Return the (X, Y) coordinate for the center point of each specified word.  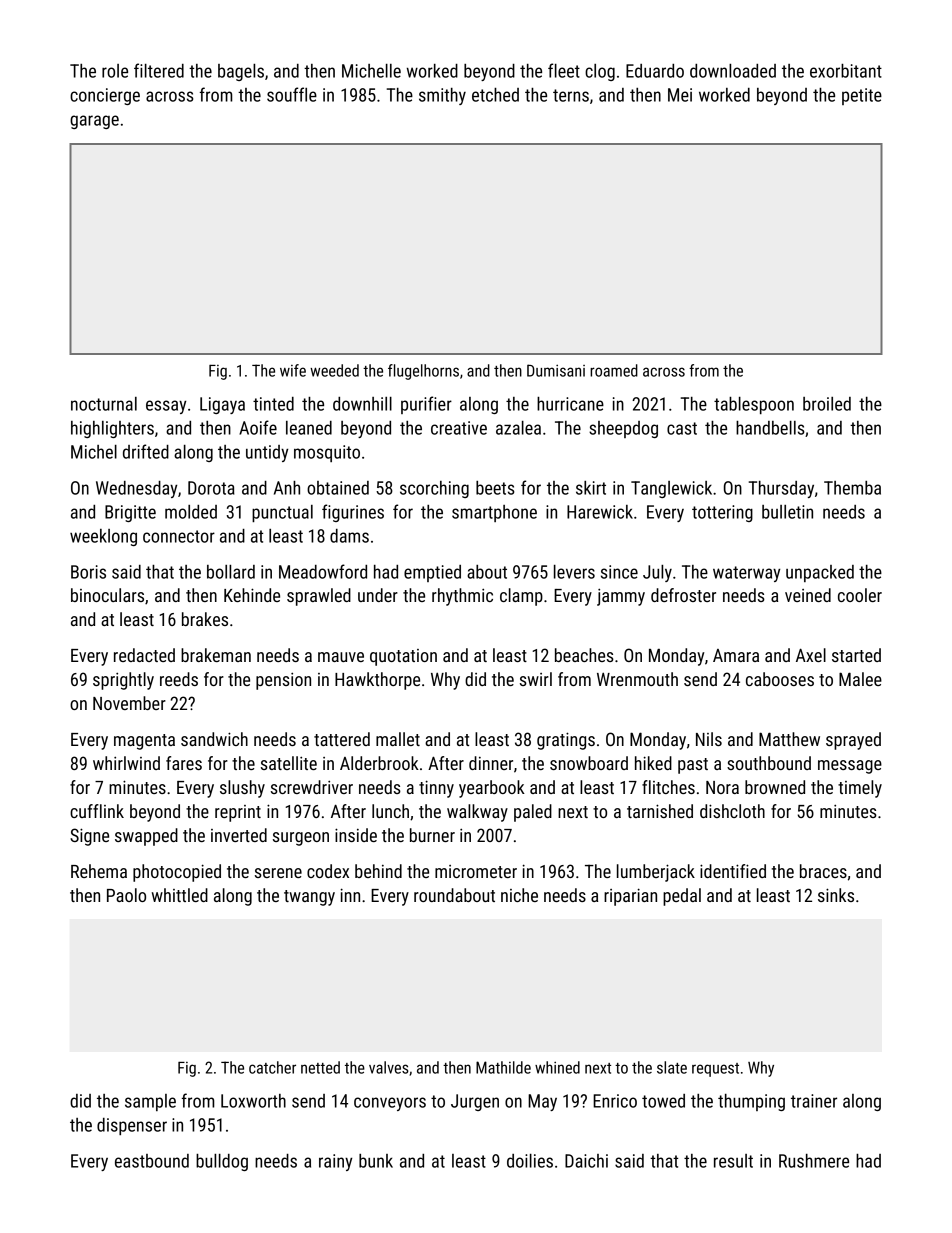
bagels (241, 72)
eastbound (152, 1161)
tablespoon (754, 405)
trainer (814, 1101)
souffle (292, 94)
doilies (530, 1161)
